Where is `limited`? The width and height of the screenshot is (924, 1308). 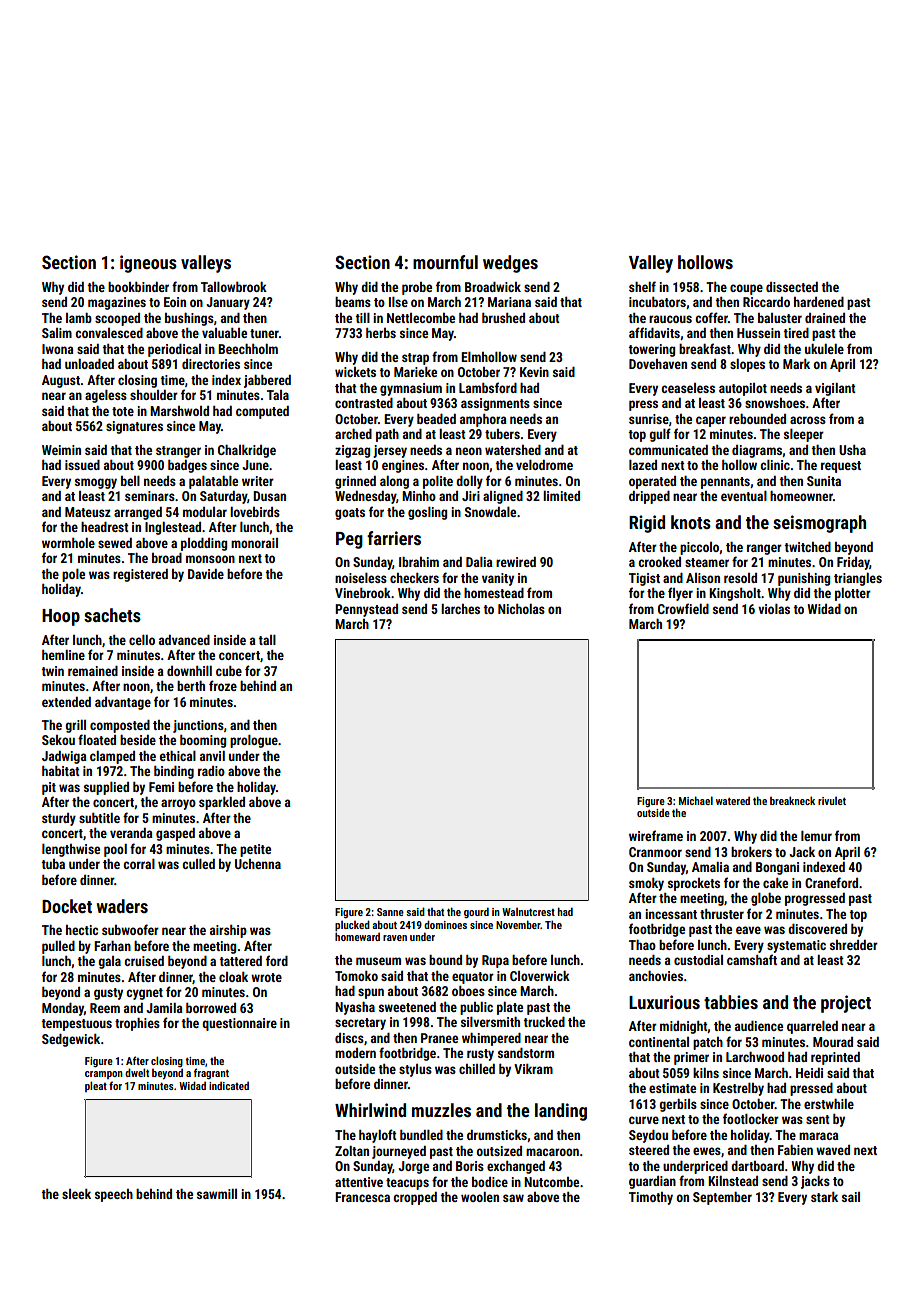
limited is located at coordinates (561, 496).
